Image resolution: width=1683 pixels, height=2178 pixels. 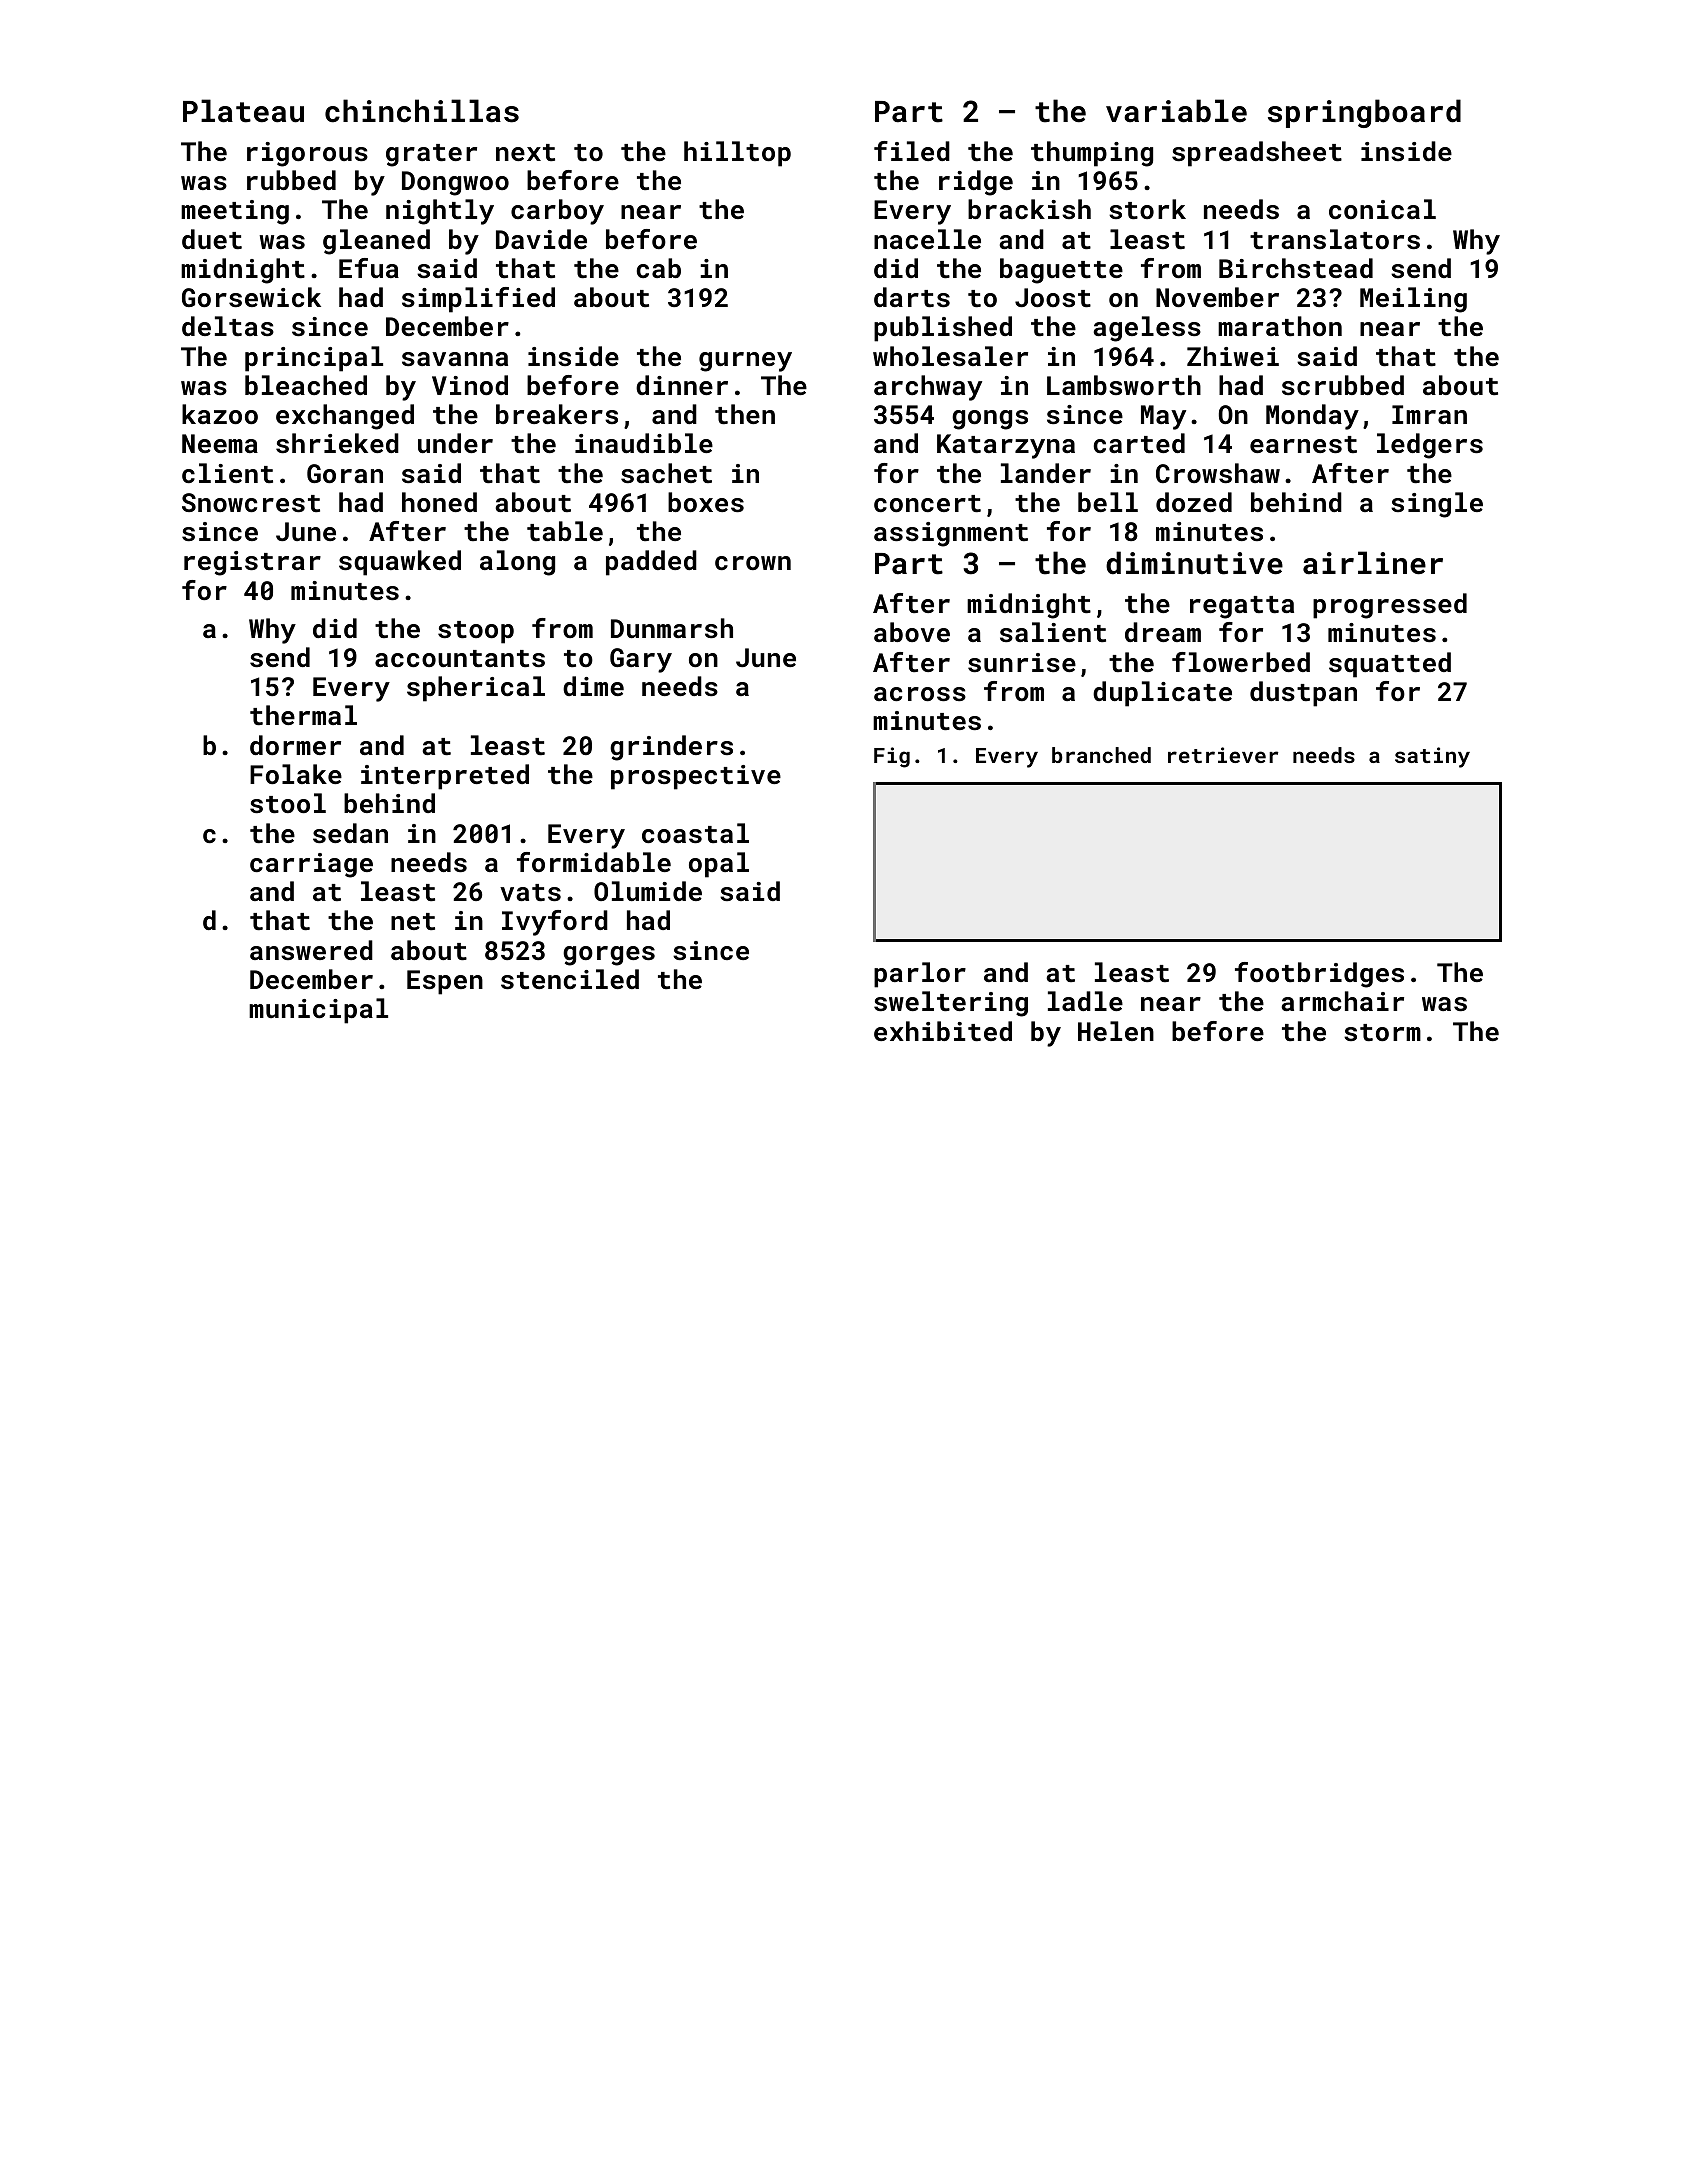 What do you see at coordinates (737, 154) in the document?
I see `hilltop` at bounding box center [737, 154].
